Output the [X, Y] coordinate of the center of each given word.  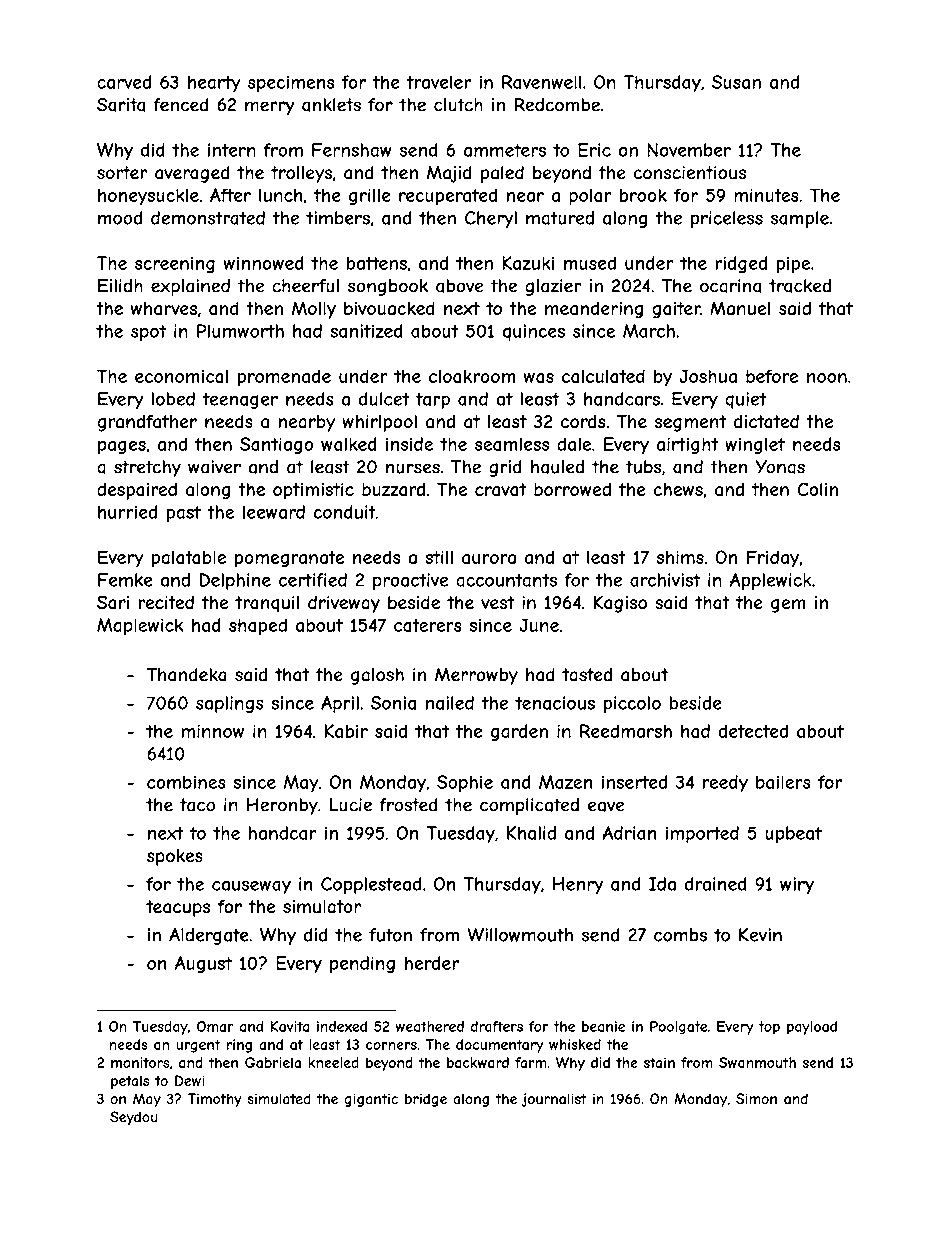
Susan [736, 82]
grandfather [147, 423]
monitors [140, 1062]
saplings [230, 704]
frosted [408, 805]
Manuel [740, 308]
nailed [450, 703]
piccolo [632, 704]
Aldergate [209, 936]
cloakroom [472, 376]
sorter [122, 173]
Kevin [760, 935]
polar [590, 197]
